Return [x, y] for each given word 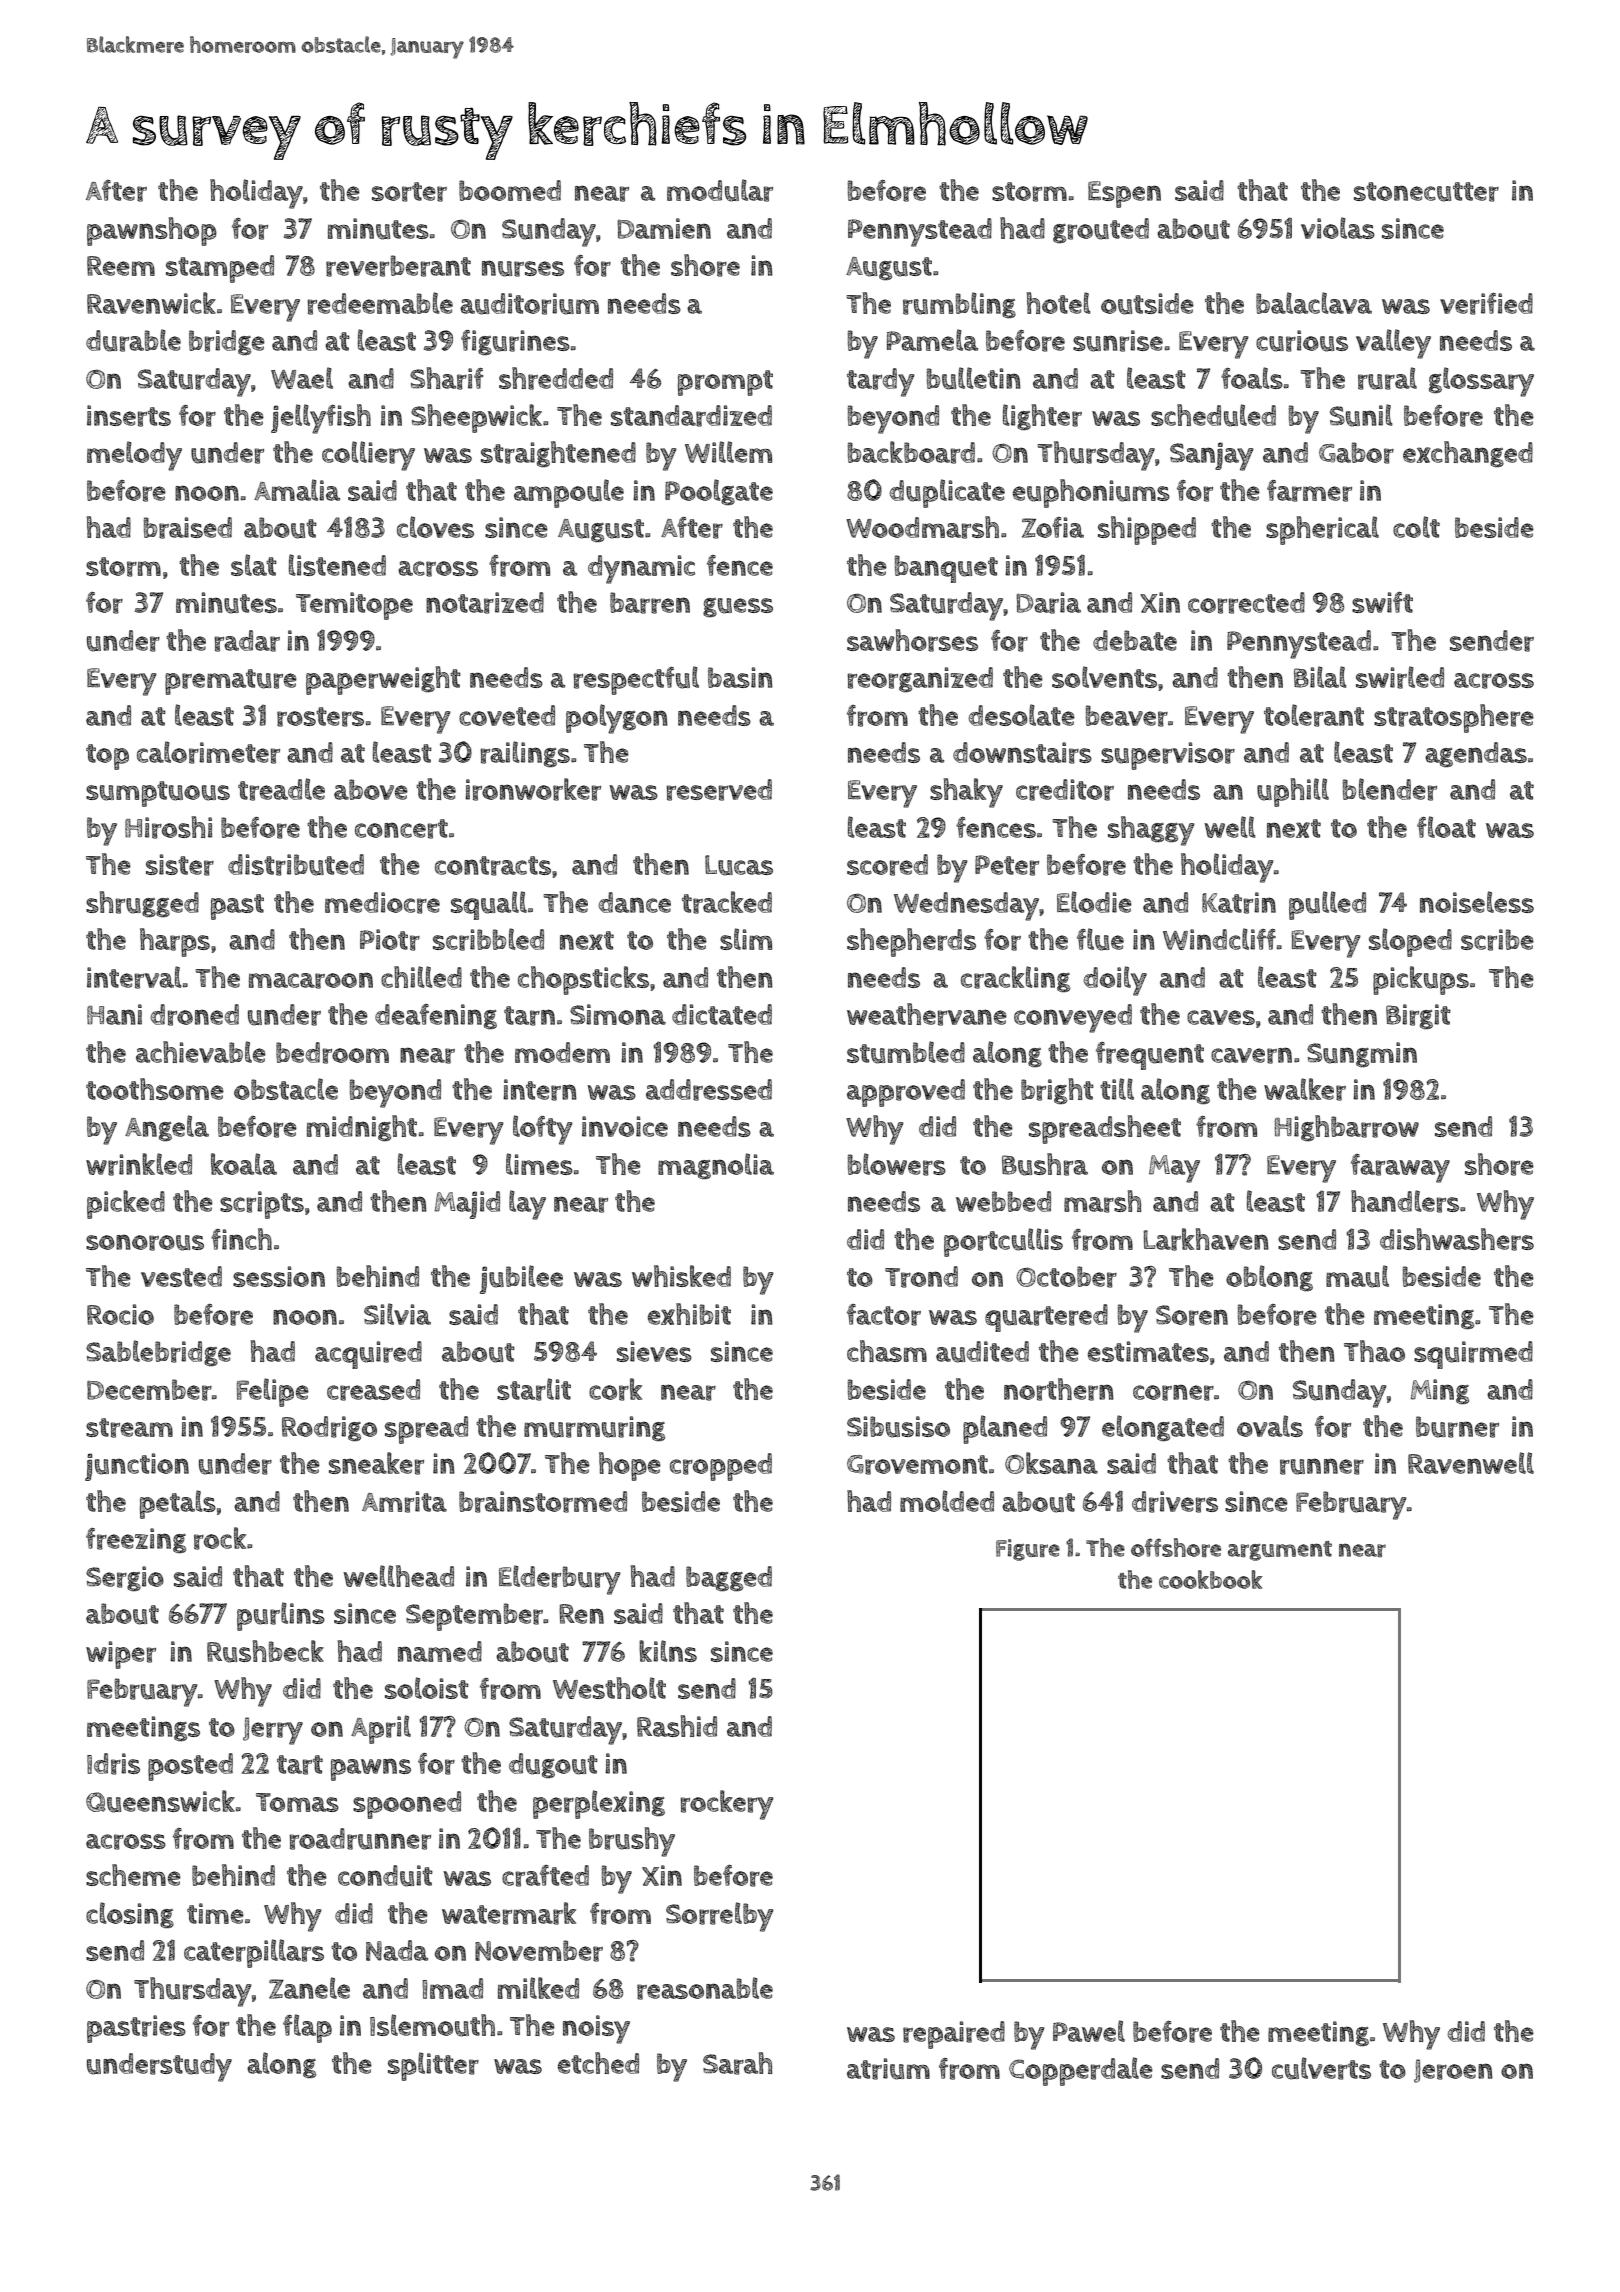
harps [175, 942]
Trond [921, 1277]
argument [1280, 1551]
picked [126, 1204]
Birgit [1418, 1017]
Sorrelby [720, 1917]
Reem [121, 266]
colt [1416, 527]
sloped [1410, 942]
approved [906, 1093]
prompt [725, 383]
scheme [133, 1875]
